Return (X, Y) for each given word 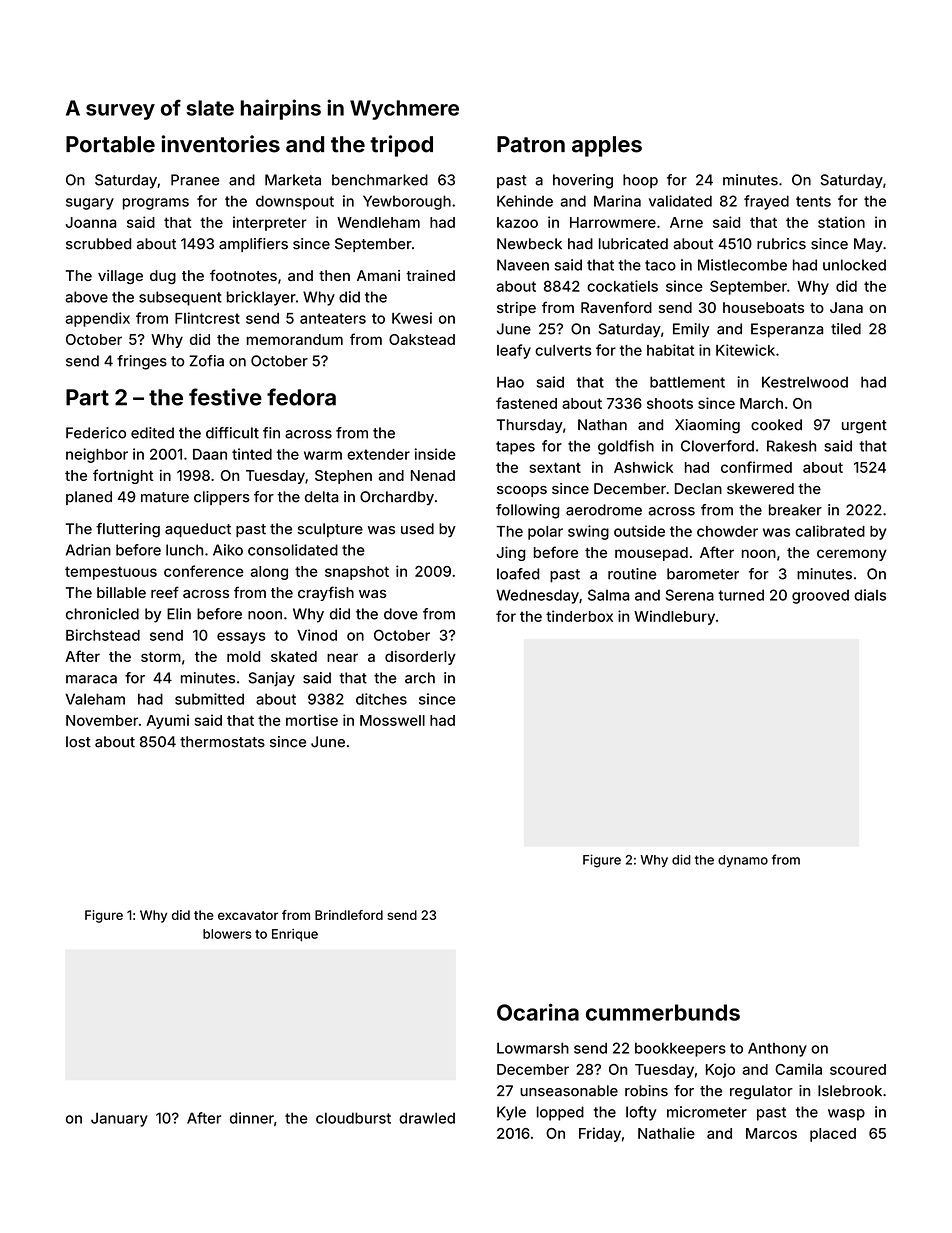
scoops (522, 491)
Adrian (88, 550)
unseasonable (569, 1091)
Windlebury (674, 617)
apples (607, 146)
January (119, 1119)
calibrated (830, 531)
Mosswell (392, 720)
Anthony (777, 1049)
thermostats (222, 742)
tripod (401, 146)
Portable (110, 144)
